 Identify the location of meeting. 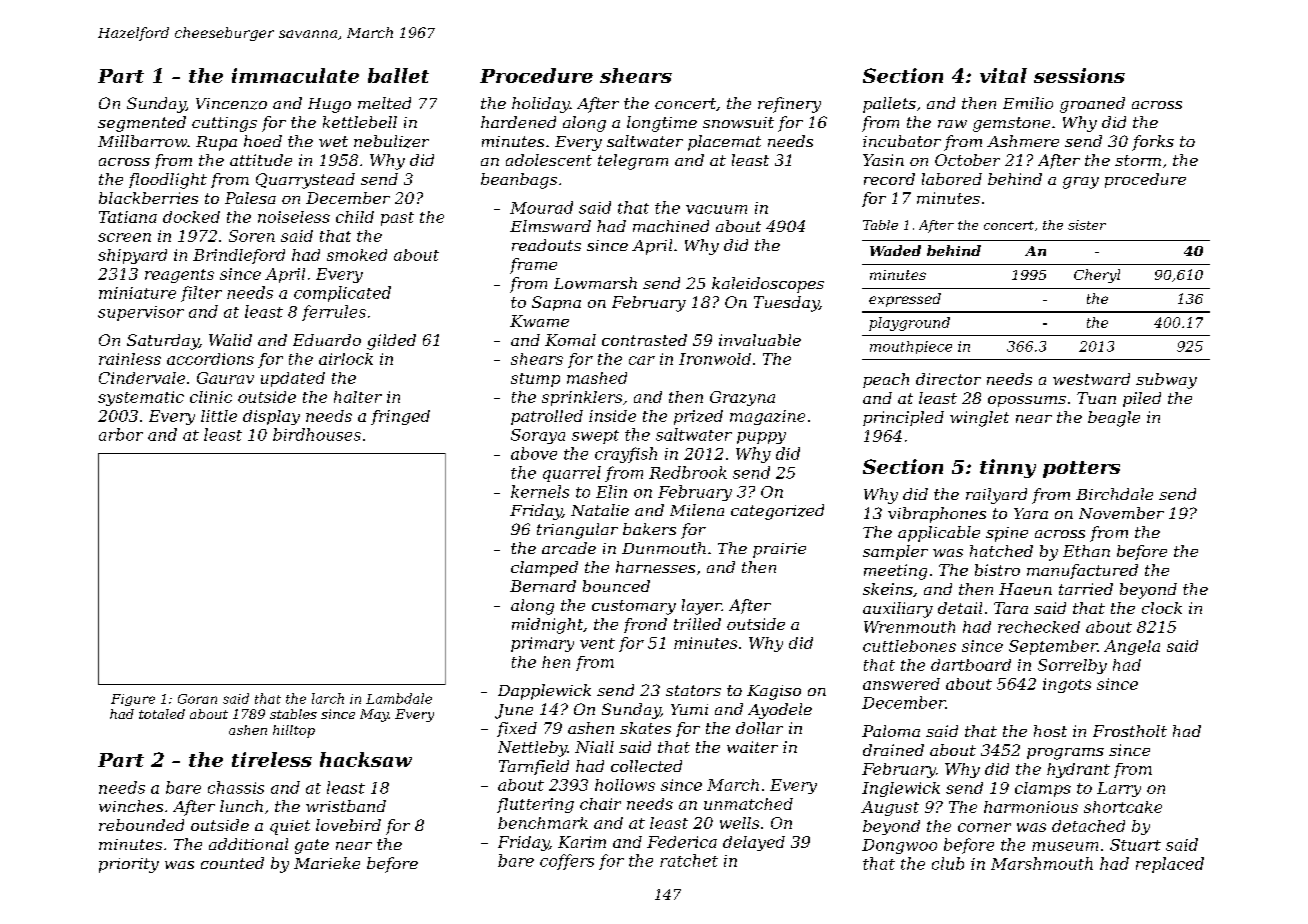
(895, 572).
